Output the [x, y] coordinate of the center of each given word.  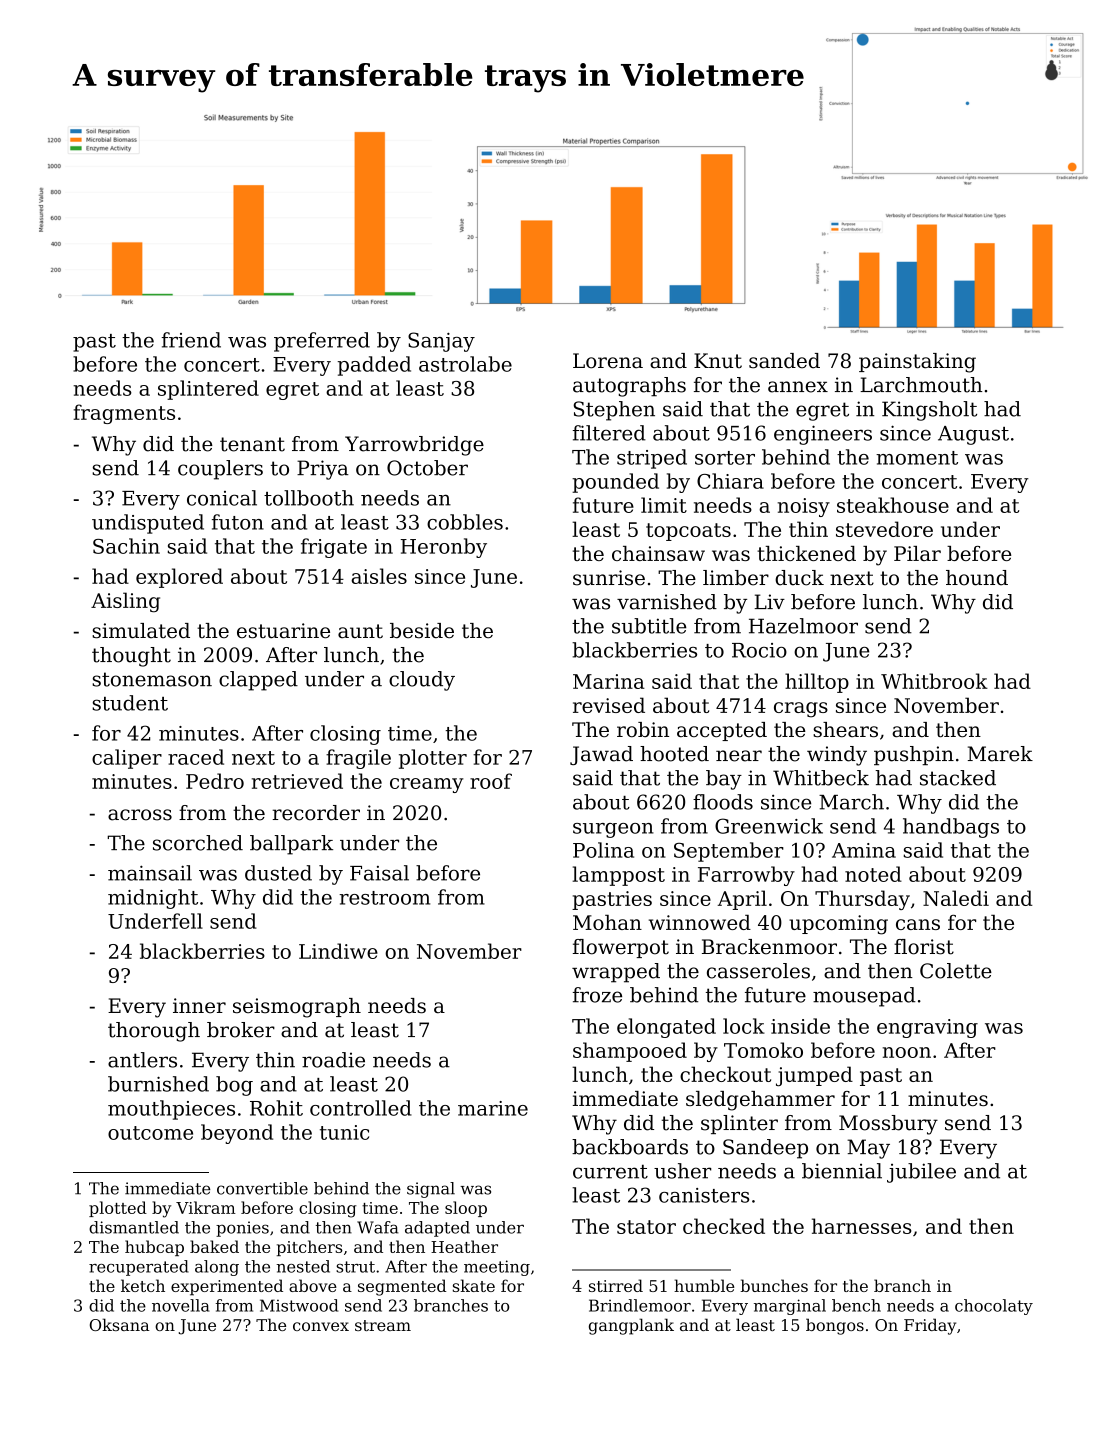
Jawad [601, 755]
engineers [823, 435]
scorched [198, 843]
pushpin [914, 755]
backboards [630, 1147]
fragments [124, 414]
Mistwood [299, 1305]
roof [491, 781]
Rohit [276, 1108]
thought [131, 657]
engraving [927, 1028]
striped [652, 459]
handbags [951, 828]
